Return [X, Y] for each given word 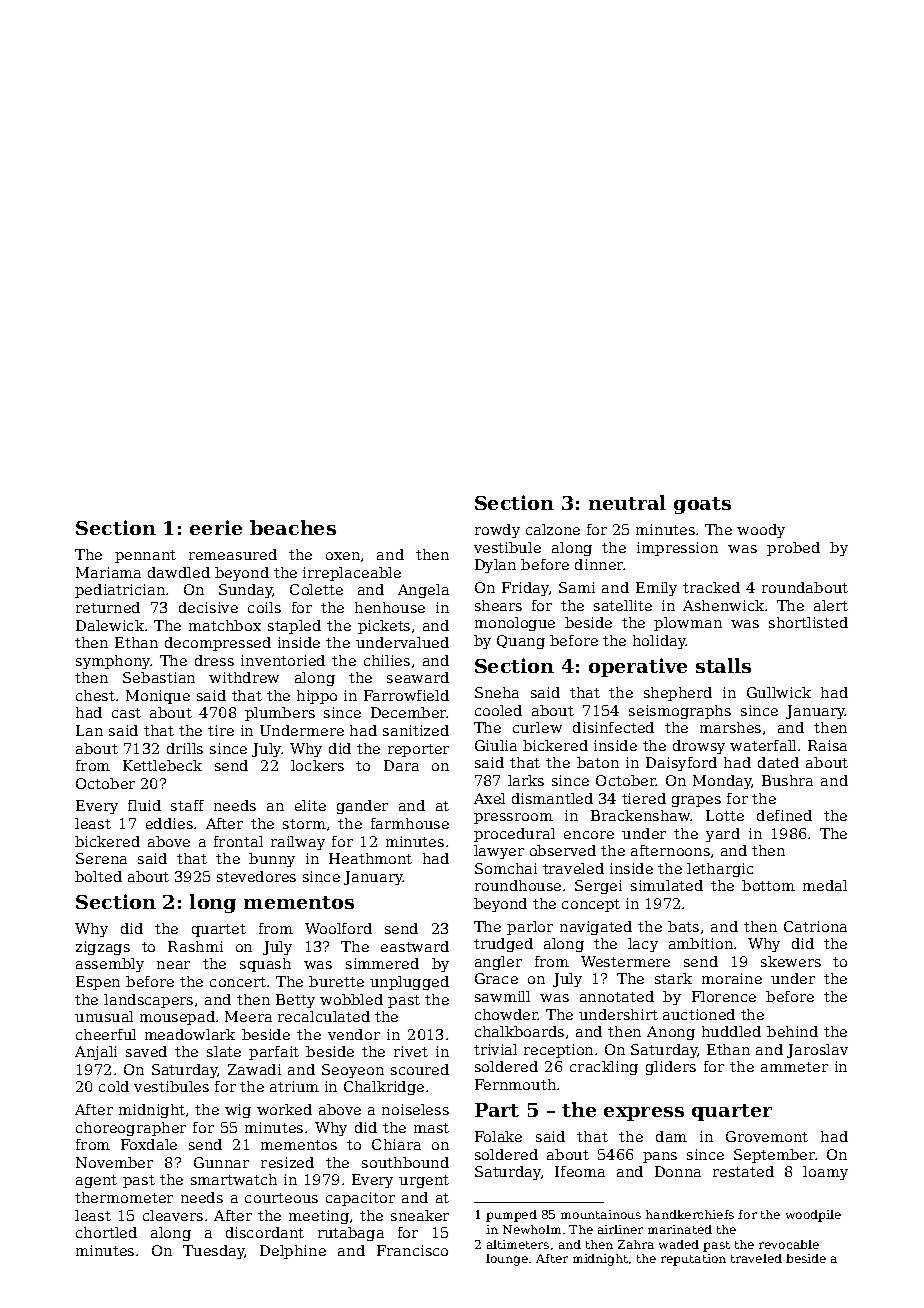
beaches [293, 527]
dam [671, 1136]
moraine [732, 978]
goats [702, 505]
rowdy [497, 531]
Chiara [396, 1144]
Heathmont [370, 858]
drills [185, 748]
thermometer [124, 1197]
